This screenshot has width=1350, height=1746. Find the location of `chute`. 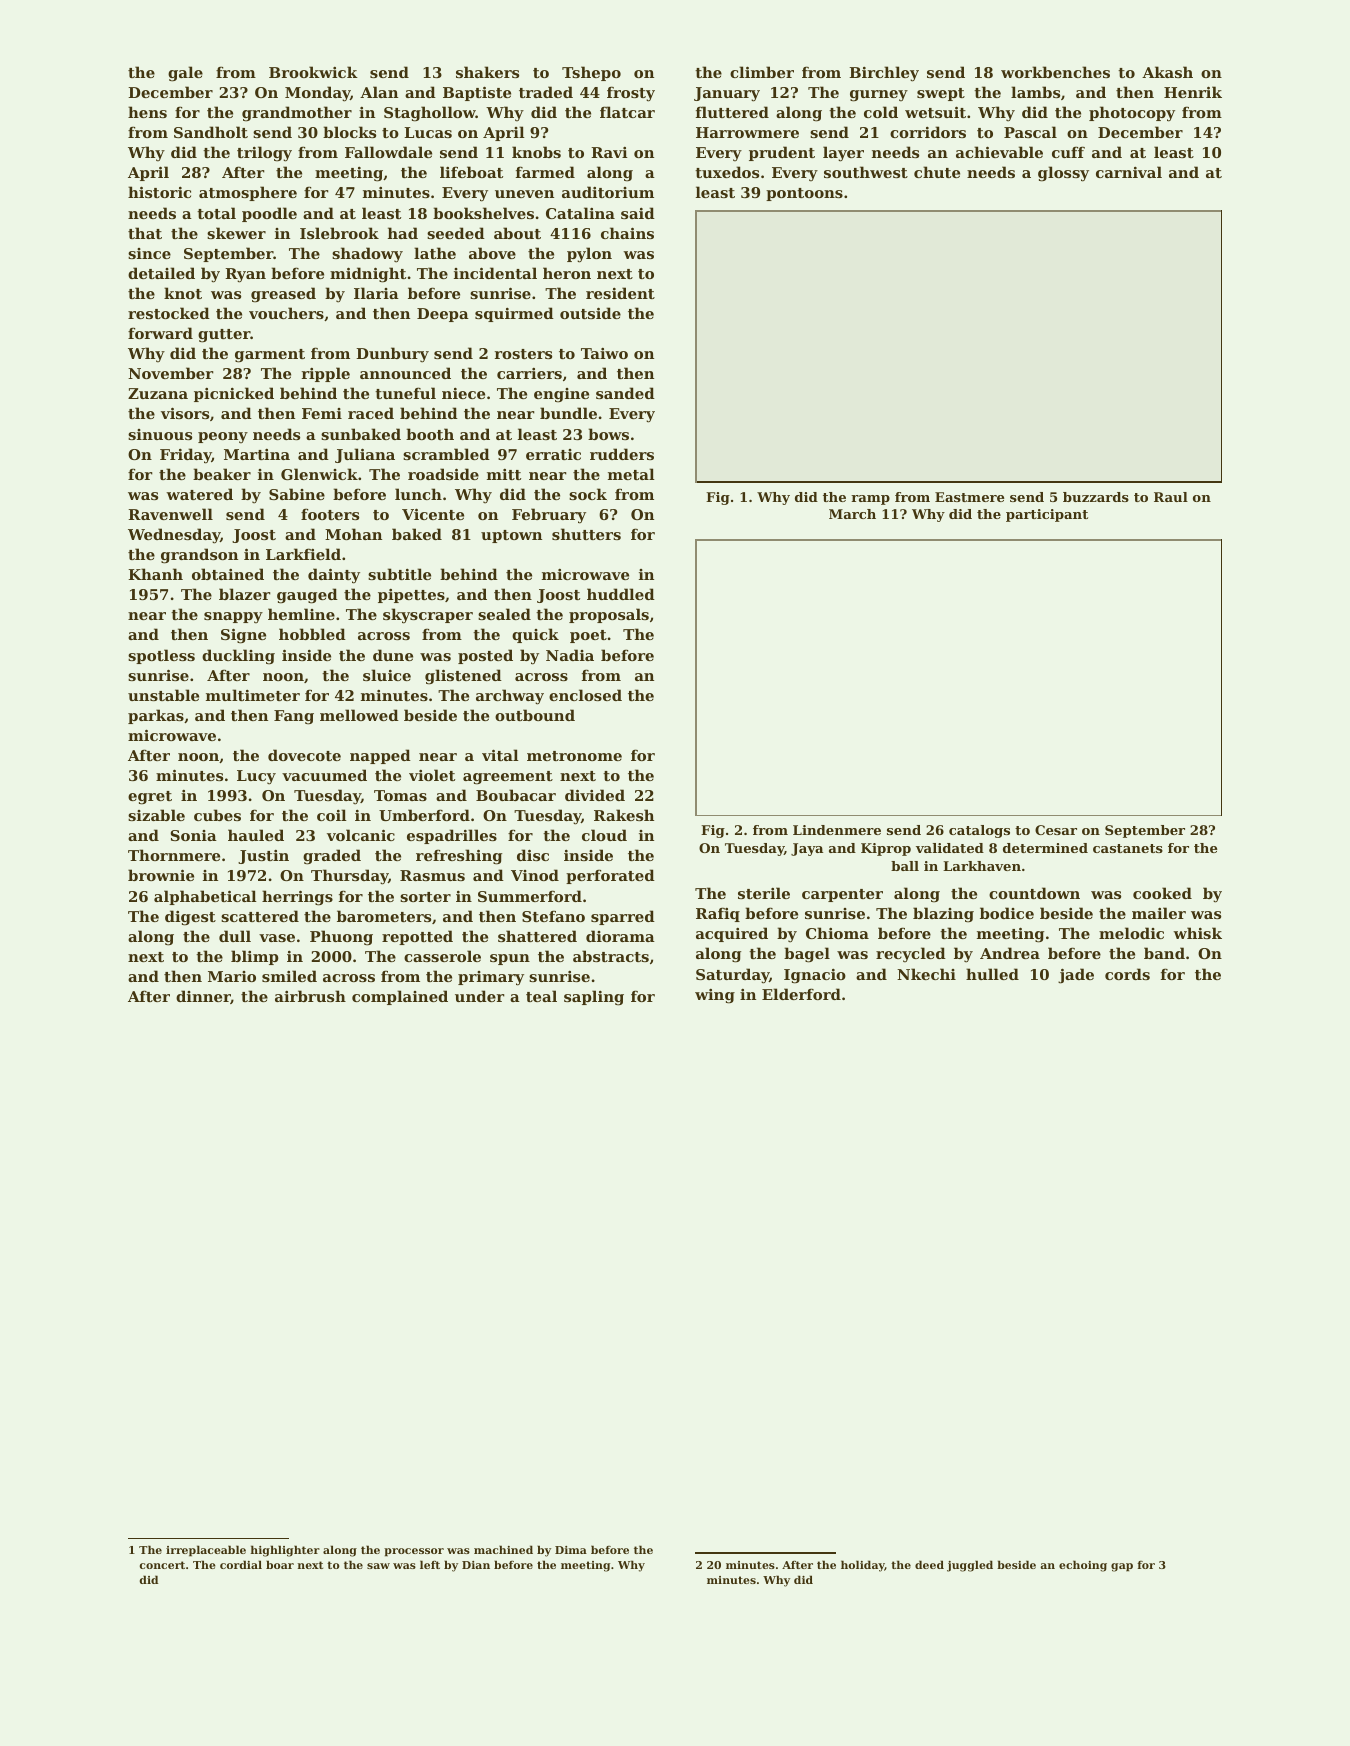

chute is located at coordinates (937, 172).
